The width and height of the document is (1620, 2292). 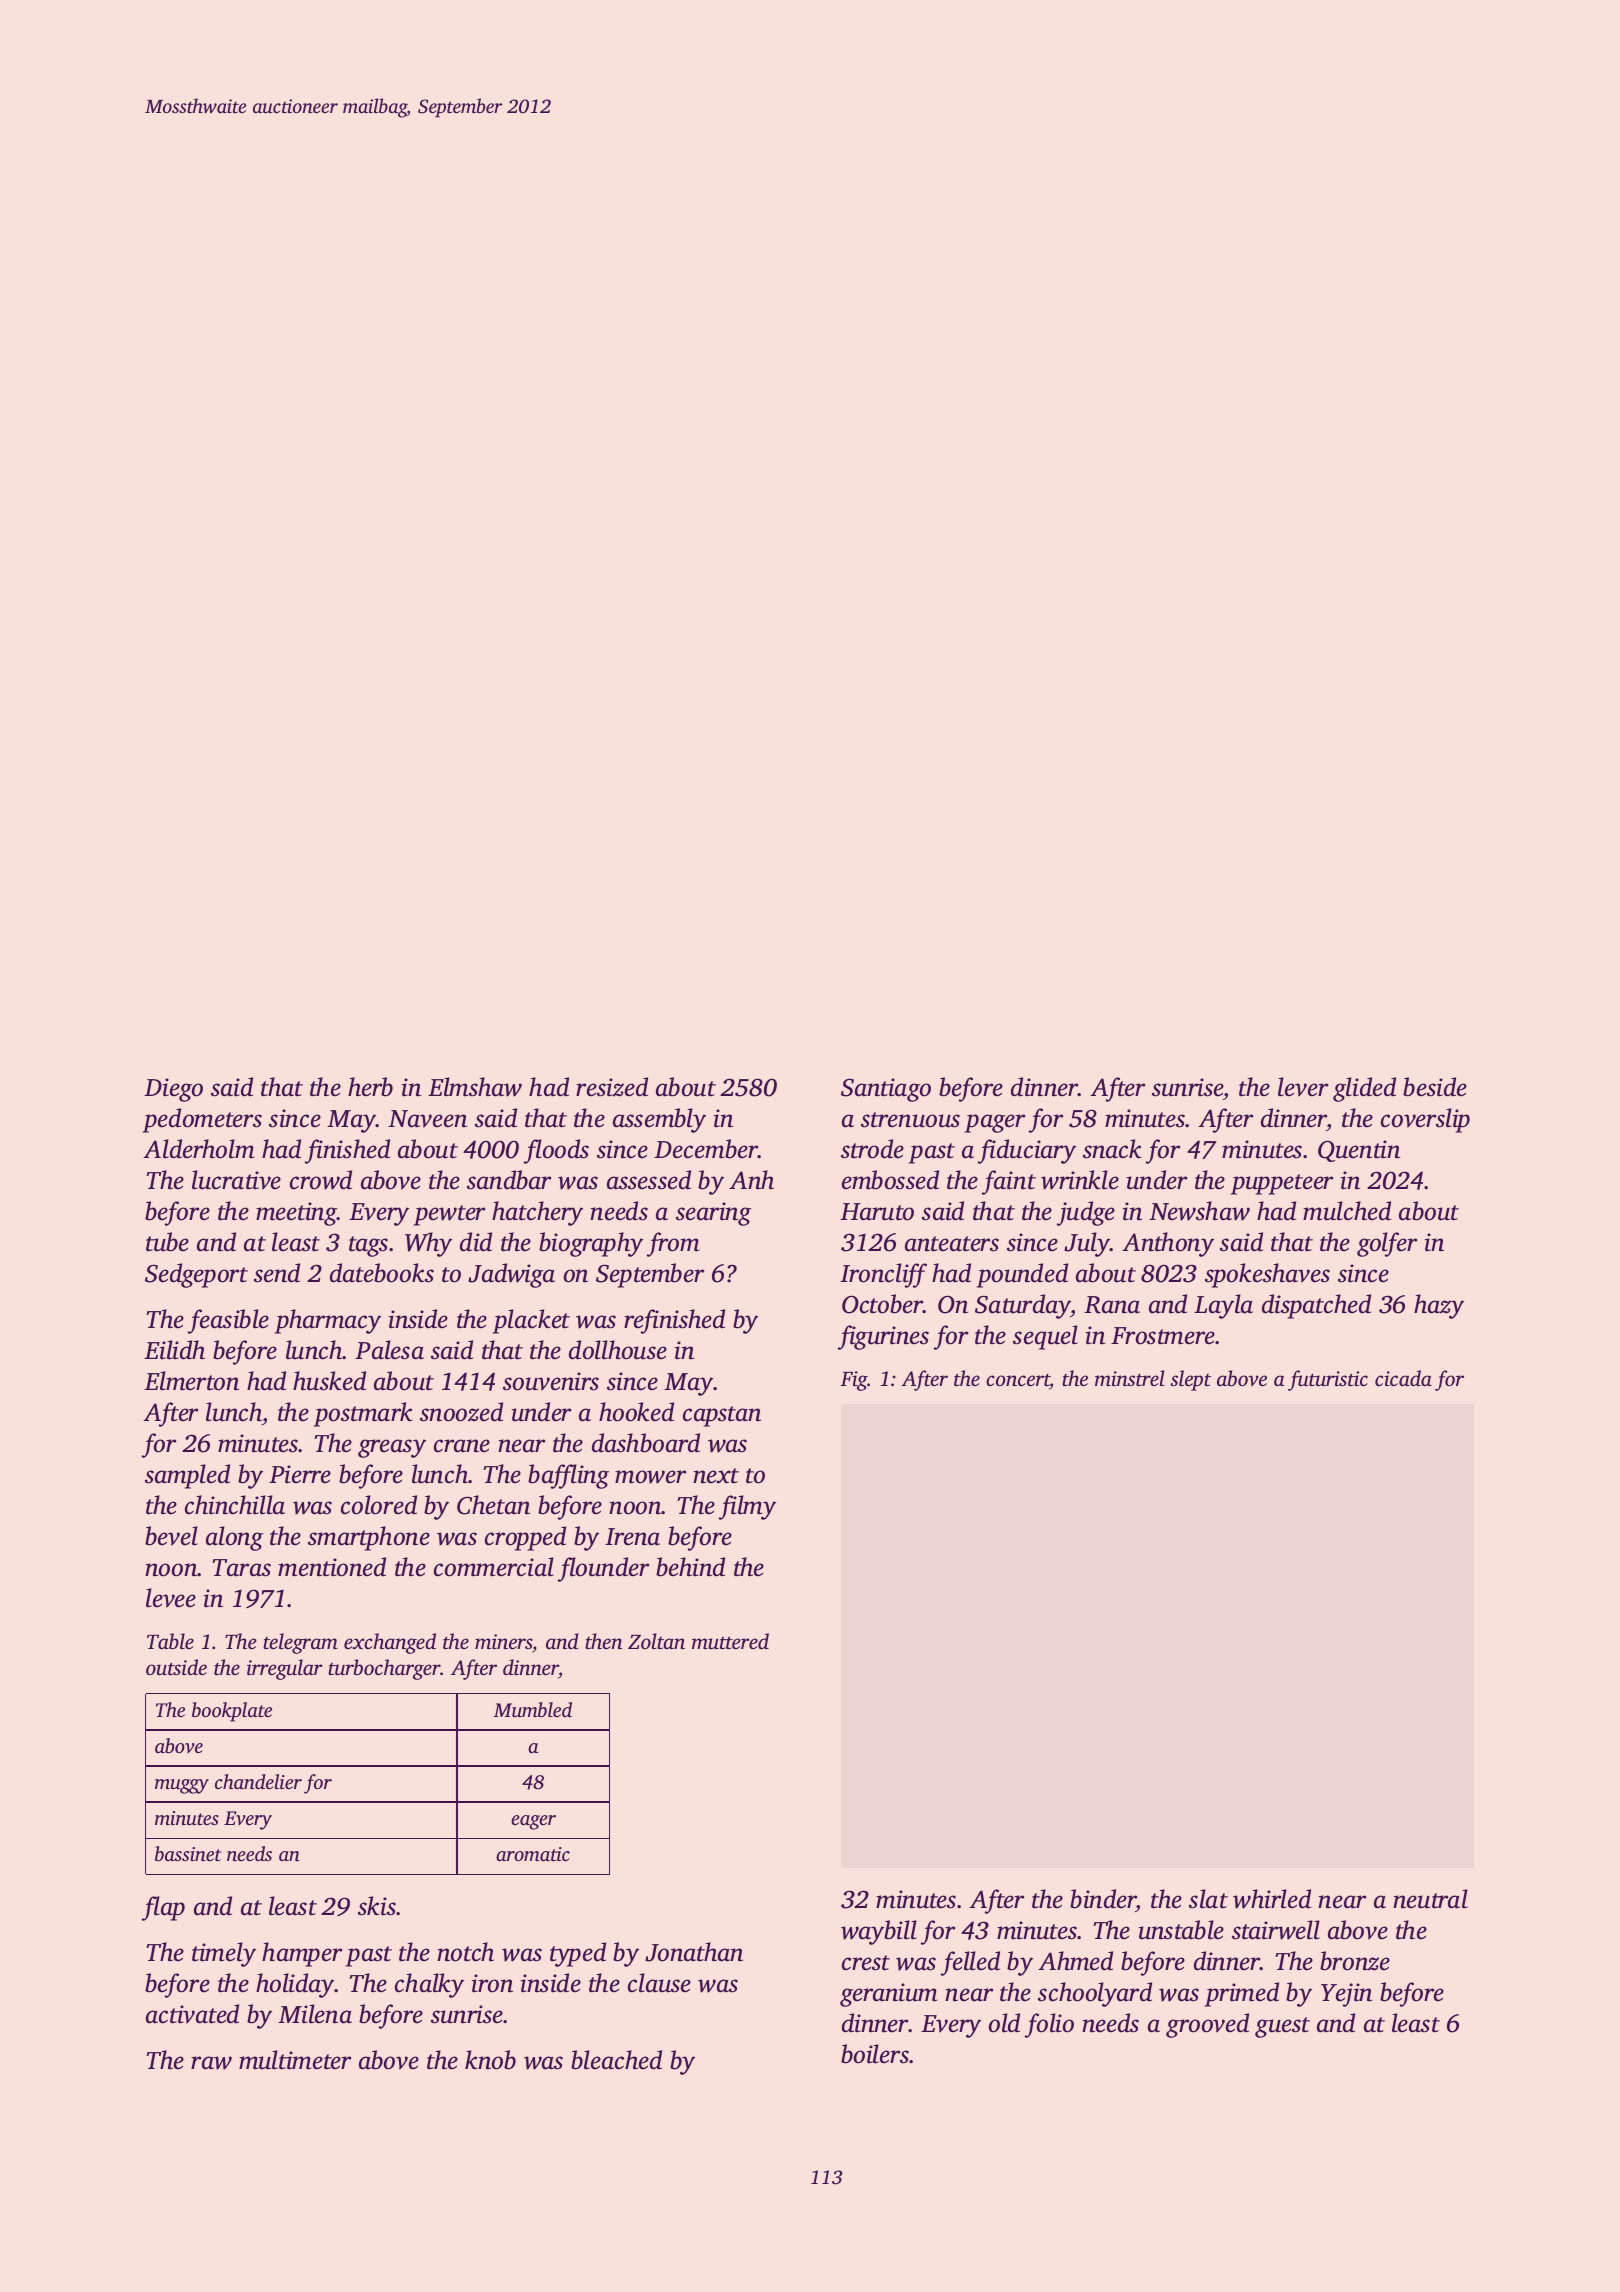 What do you see at coordinates (188, 1853) in the document?
I see `bassinet` at bounding box center [188, 1853].
